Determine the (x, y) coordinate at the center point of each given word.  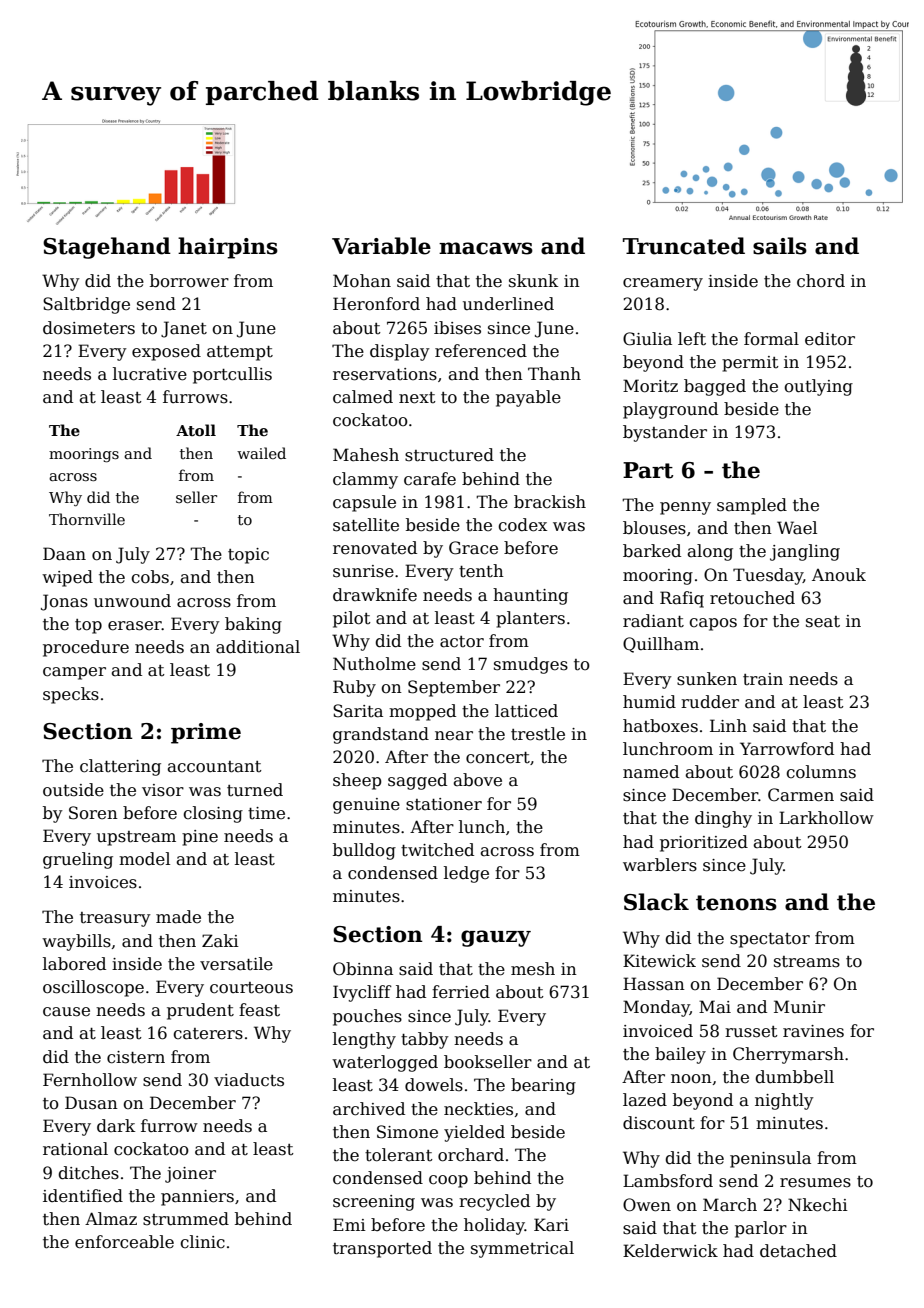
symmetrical (522, 1249)
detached (798, 1251)
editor (830, 339)
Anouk (839, 575)
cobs (150, 577)
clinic (202, 1241)
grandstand (381, 735)
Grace (473, 548)
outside (73, 790)
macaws (486, 248)
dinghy (723, 819)
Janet (184, 329)
